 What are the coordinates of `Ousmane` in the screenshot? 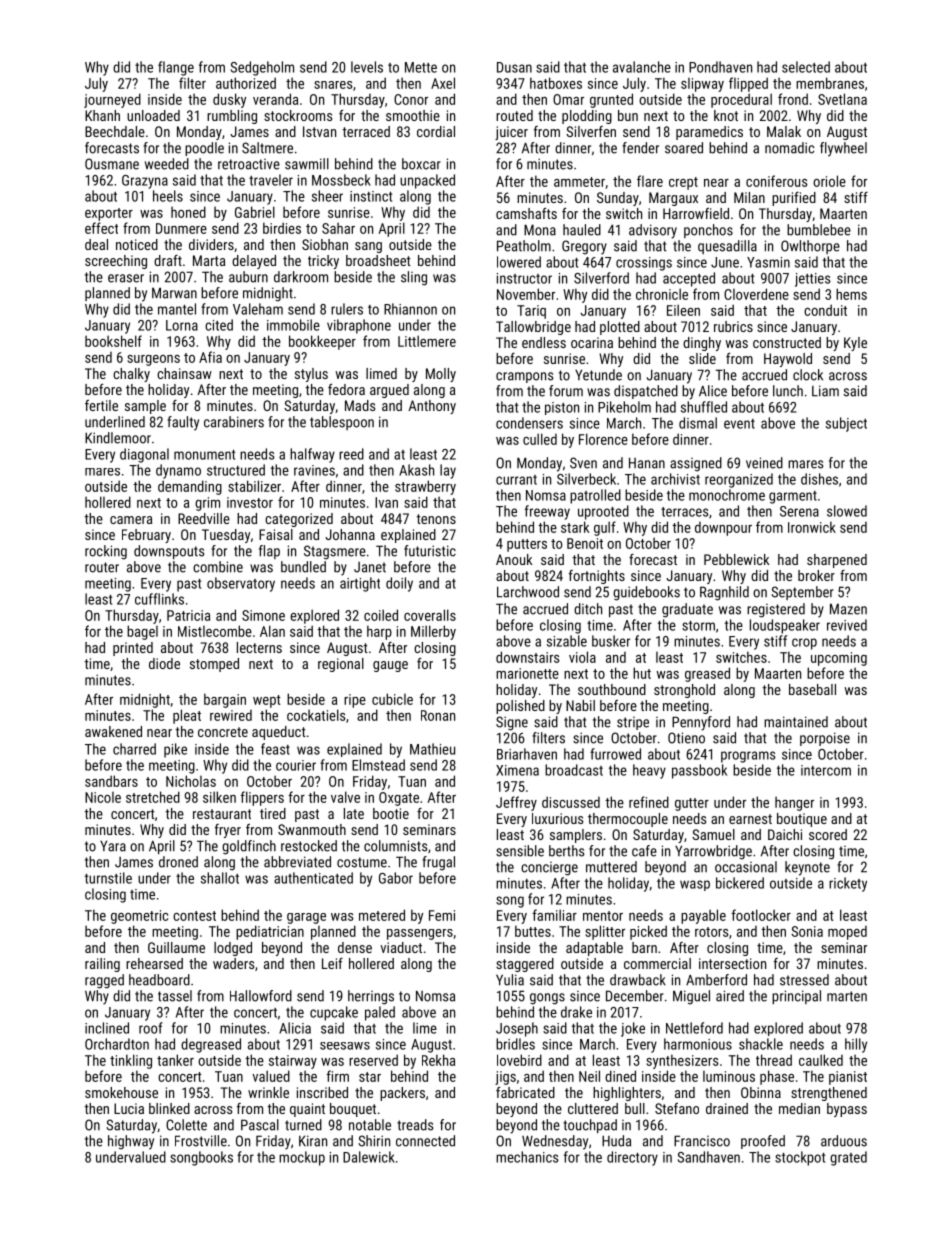 It's located at (112, 164).
